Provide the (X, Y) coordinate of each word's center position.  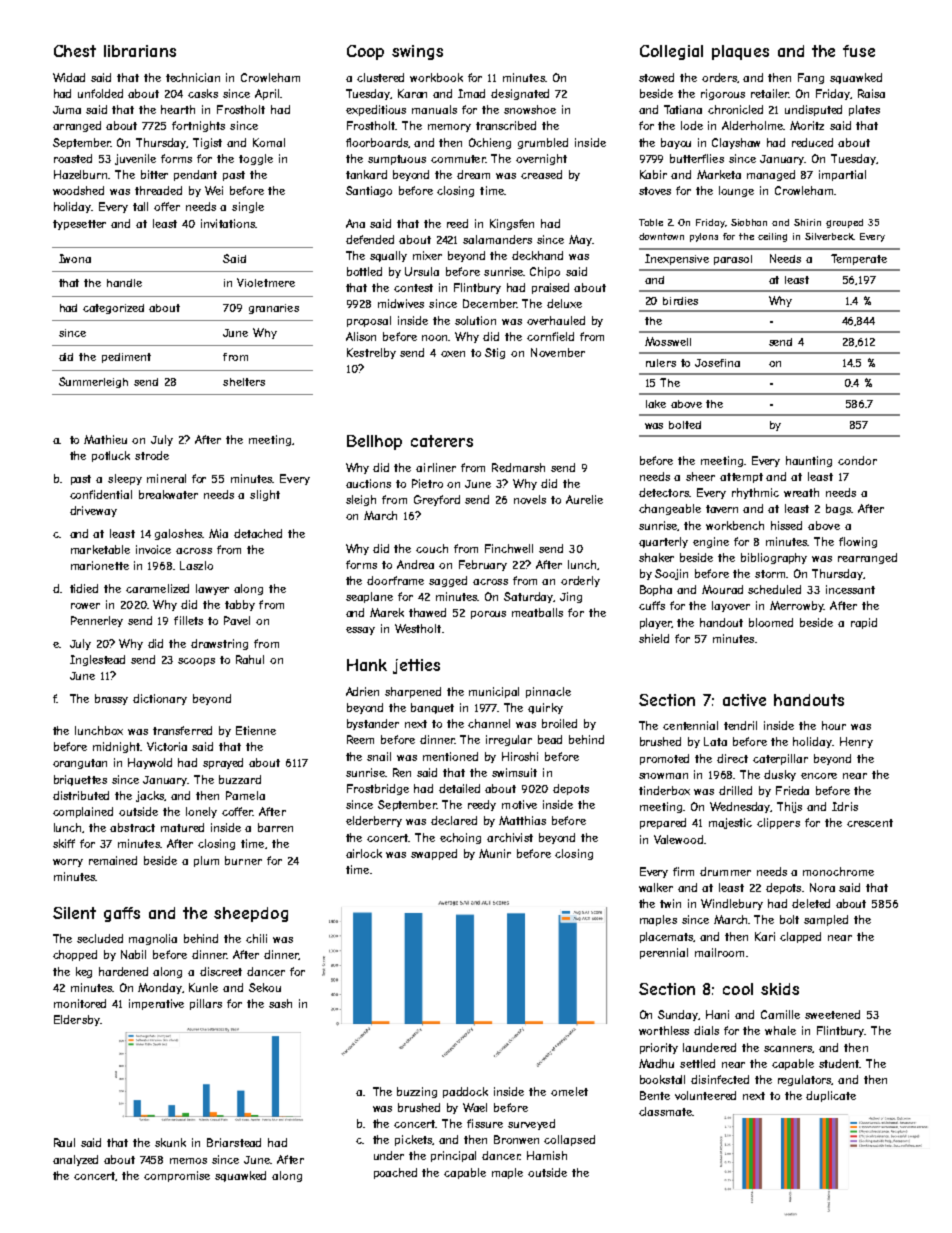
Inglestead (97, 660)
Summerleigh (93, 382)
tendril (740, 725)
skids (780, 989)
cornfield (550, 336)
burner (243, 860)
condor (857, 460)
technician (193, 77)
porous (488, 615)
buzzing (417, 1092)
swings (417, 52)
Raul (64, 1142)
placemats (667, 937)
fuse (859, 51)
